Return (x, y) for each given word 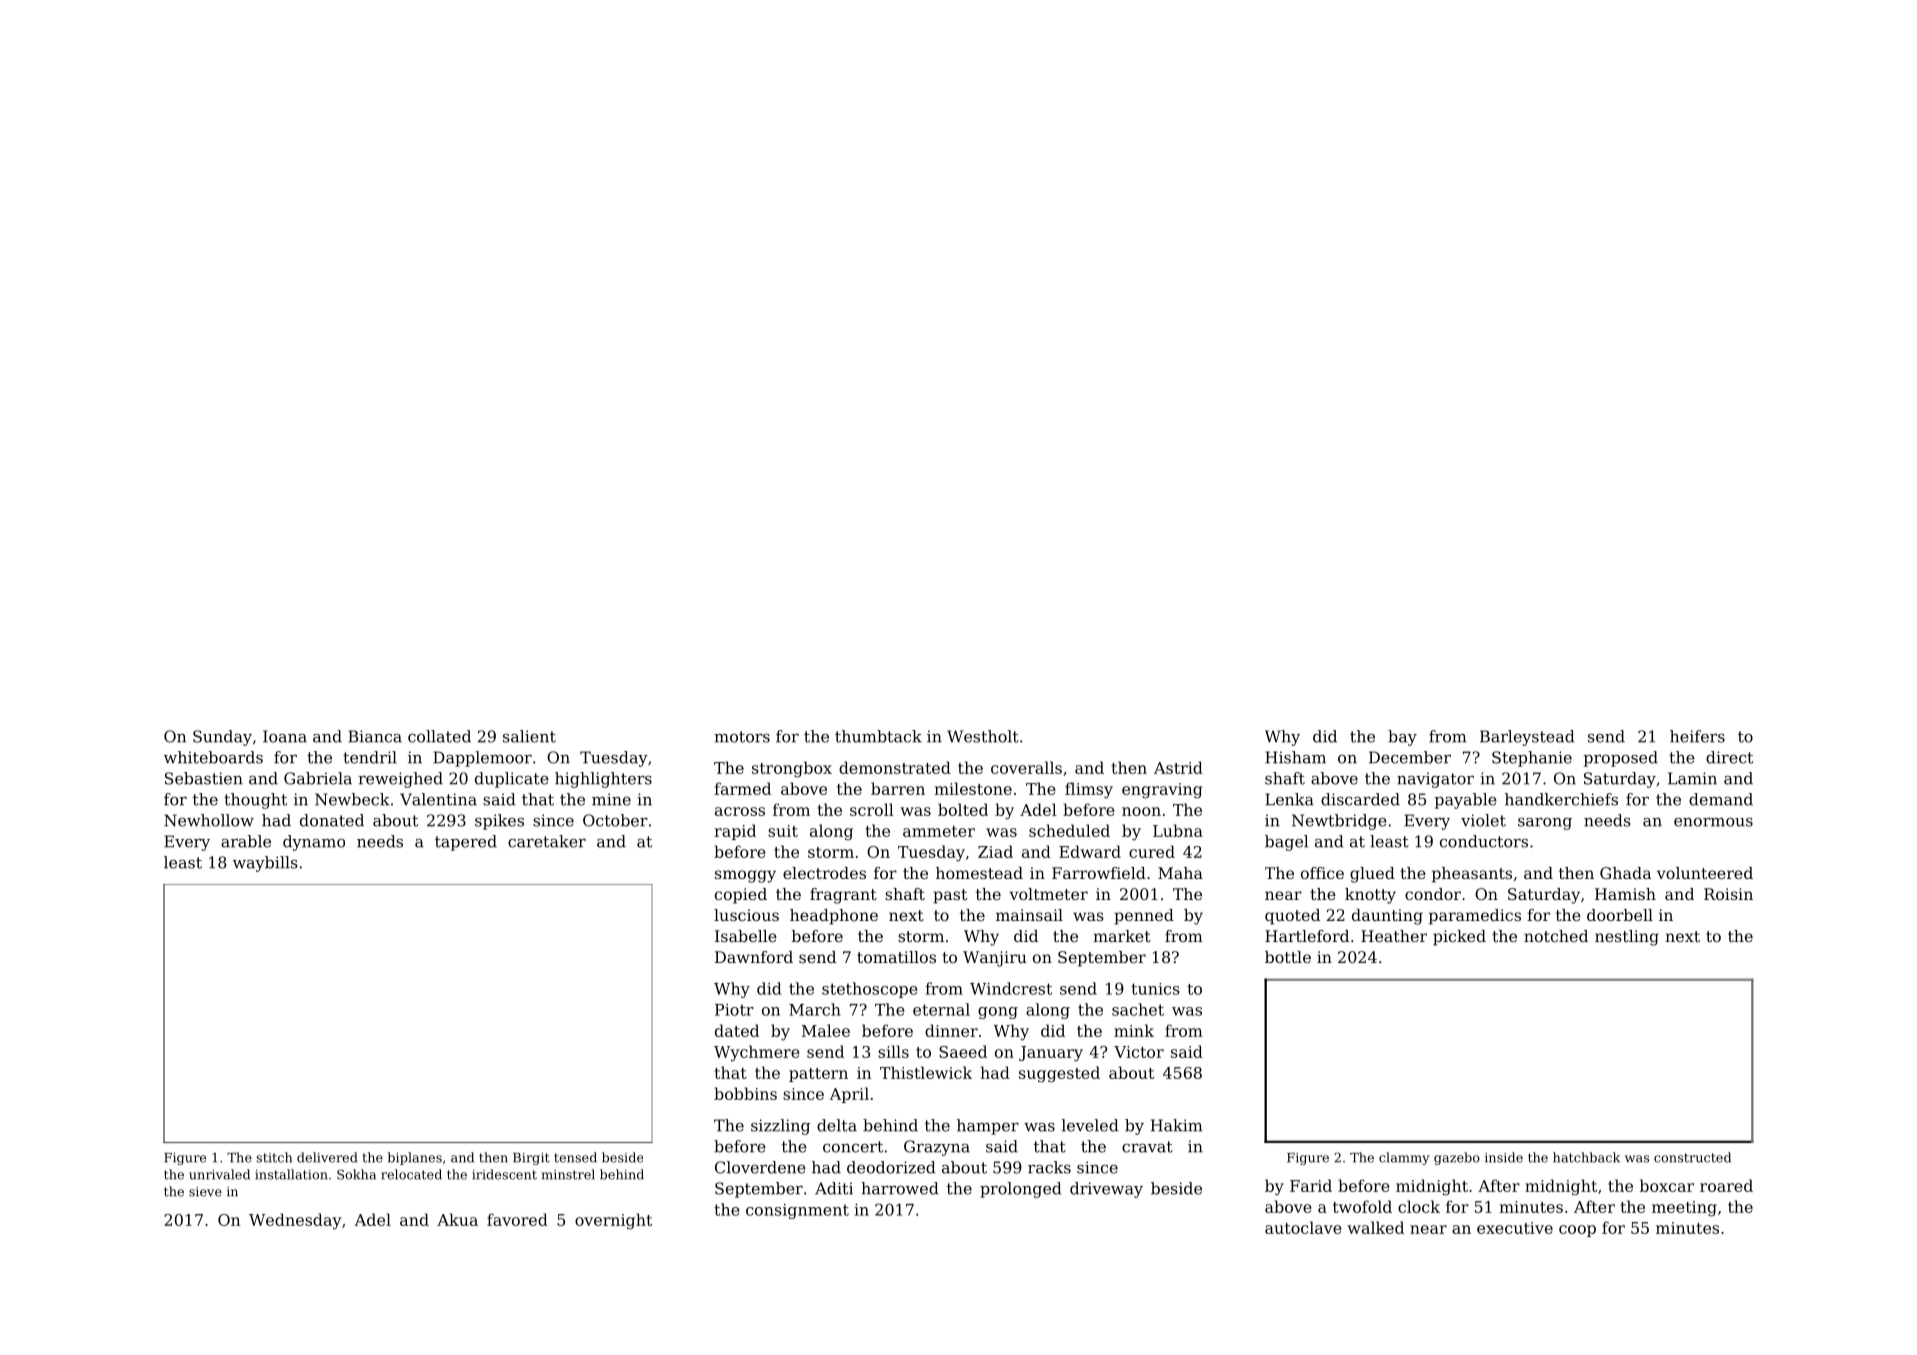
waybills (265, 864)
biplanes (415, 1158)
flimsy (1089, 790)
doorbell (1620, 915)
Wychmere (757, 1053)
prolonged (1021, 1190)
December (1410, 757)
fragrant (843, 896)
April (849, 1095)
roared (1726, 1185)
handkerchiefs (1561, 799)
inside (1504, 1157)
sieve (205, 1192)
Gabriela (318, 778)
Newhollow (209, 820)
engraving (1162, 791)
